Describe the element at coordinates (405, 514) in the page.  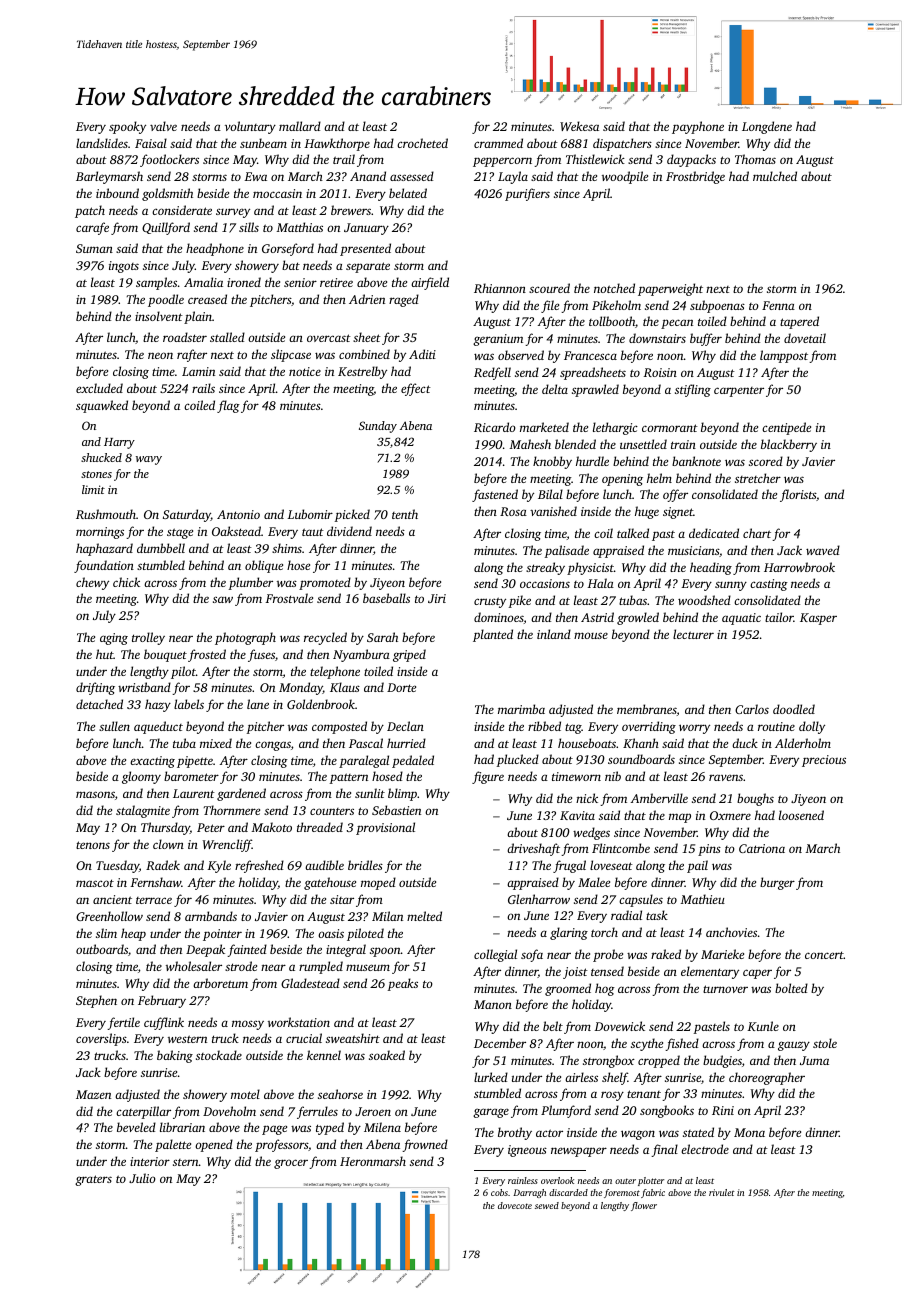
I see `tenth` at that location.
